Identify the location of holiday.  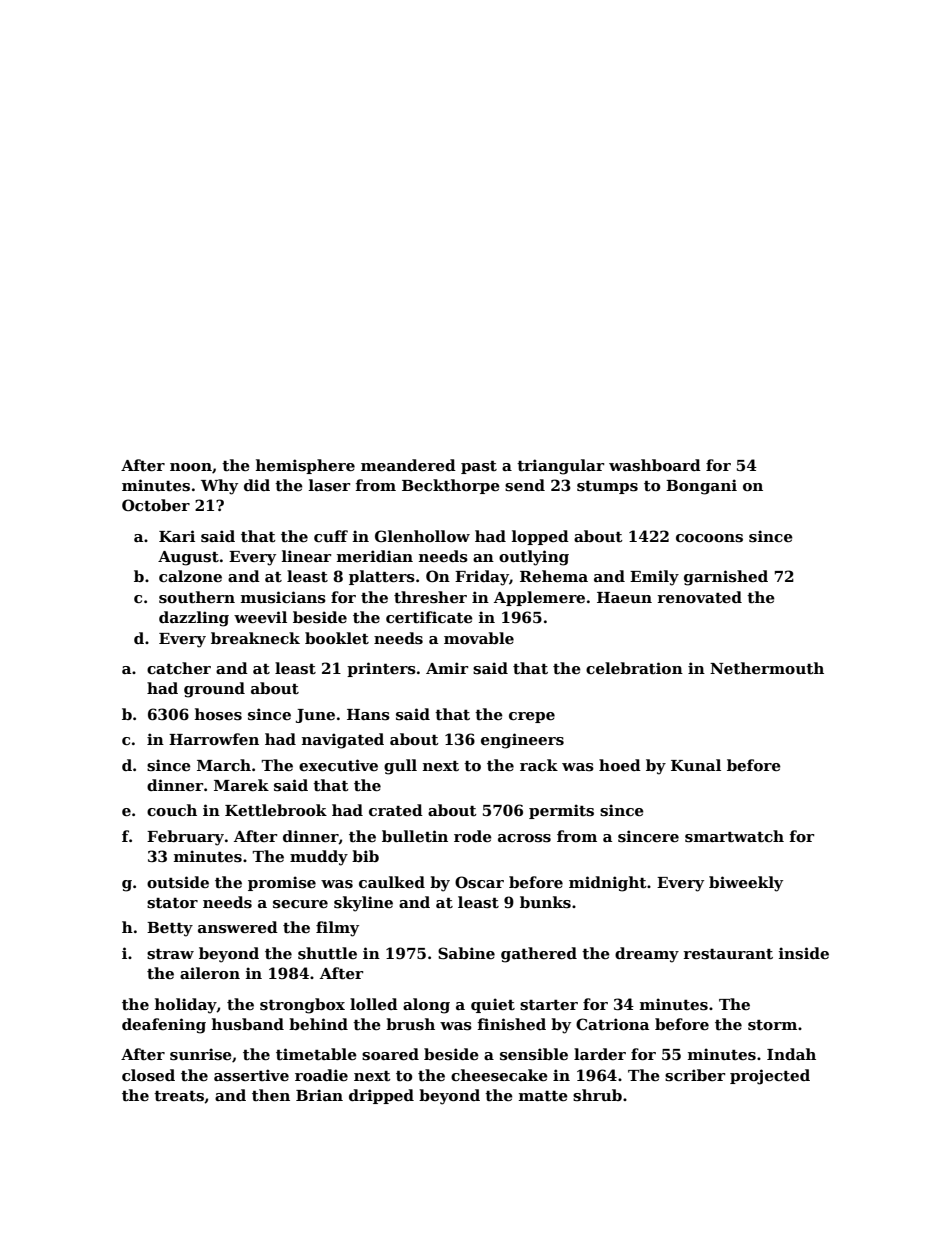
(186, 1006).
